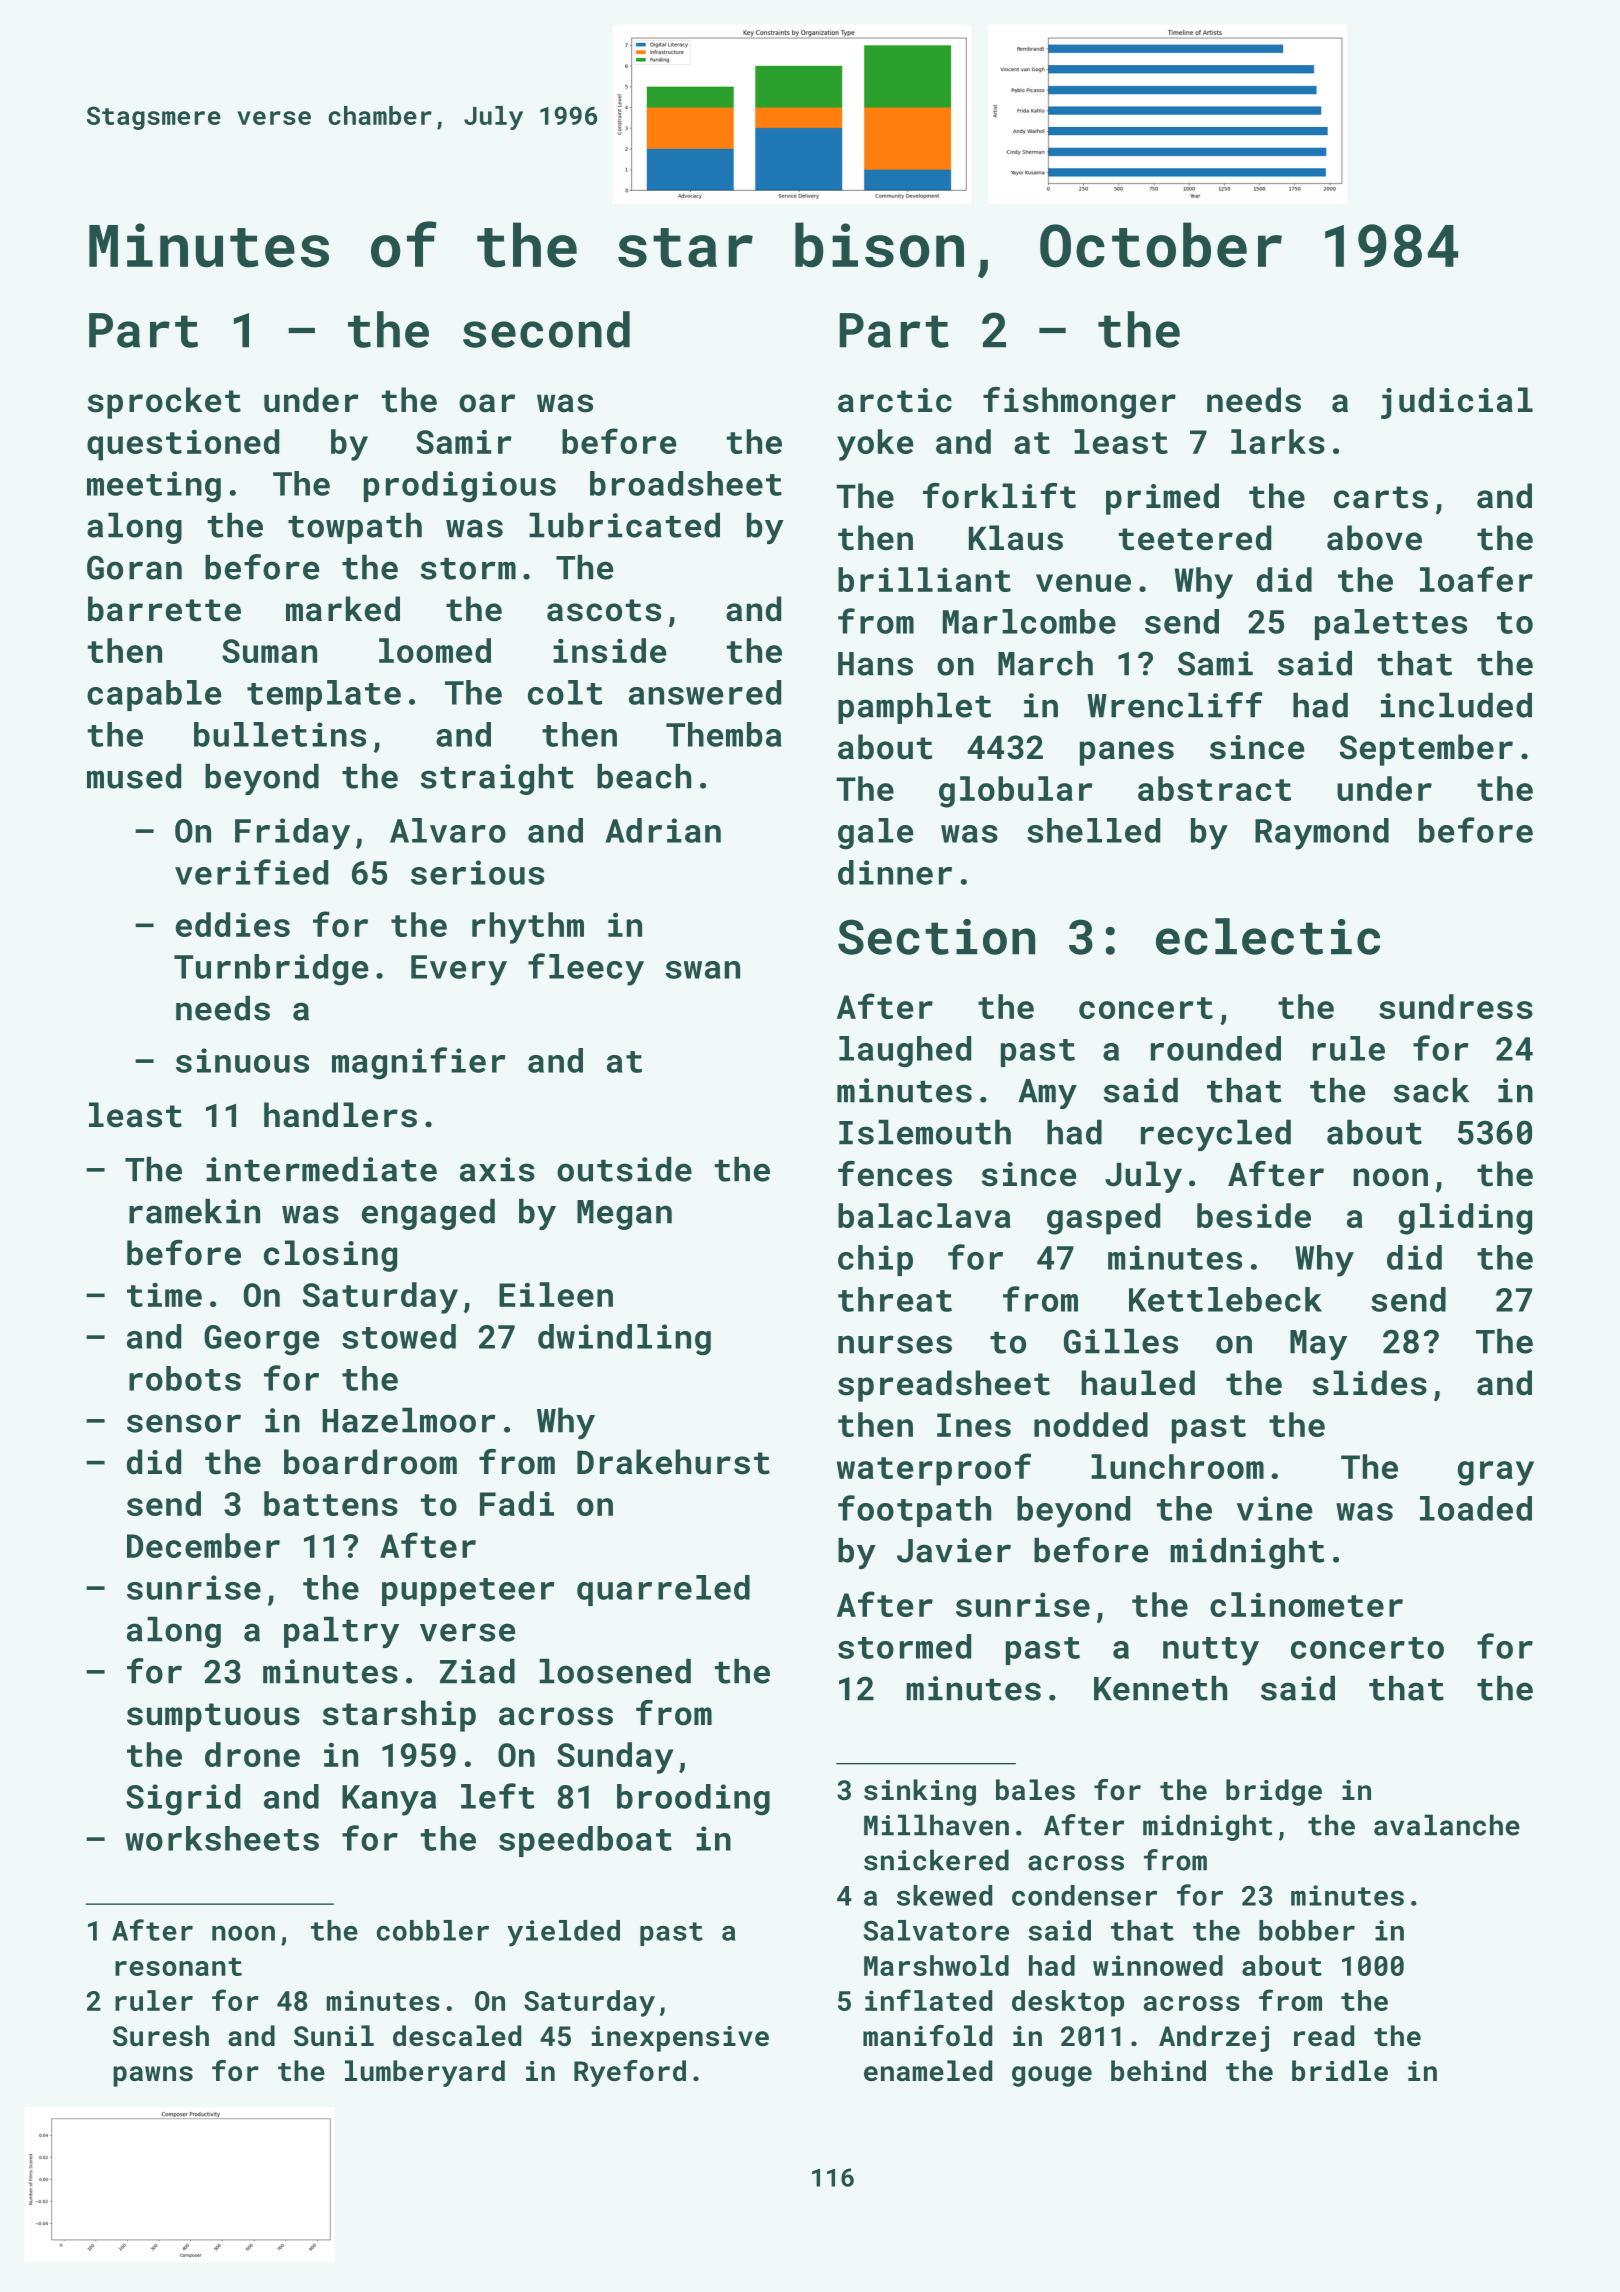 The height and width of the document is (2292, 1620). What do you see at coordinates (724, 734) in the document?
I see `Themba` at bounding box center [724, 734].
